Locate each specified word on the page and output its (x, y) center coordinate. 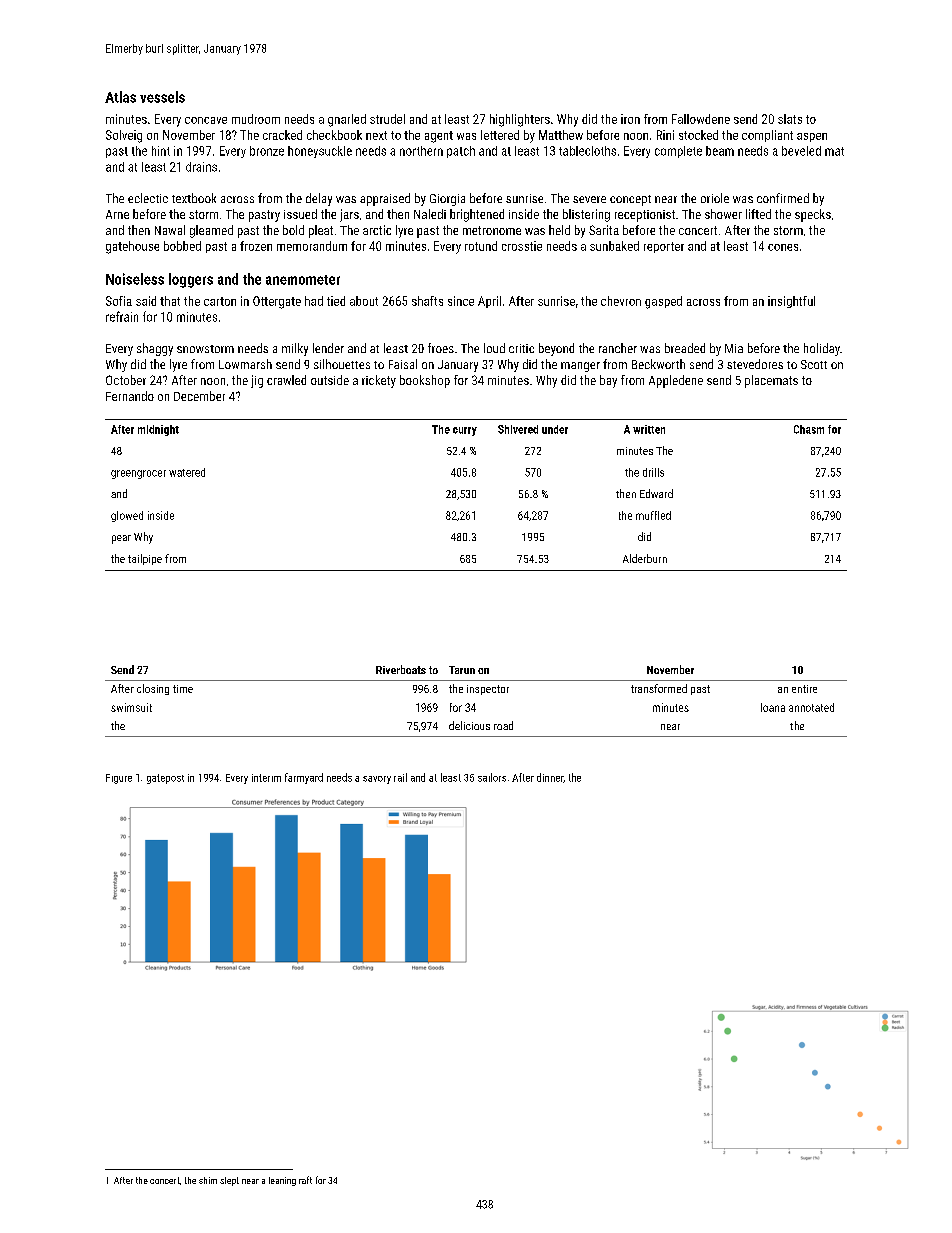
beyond (556, 349)
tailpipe (145, 559)
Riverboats (401, 669)
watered (187, 472)
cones (783, 247)
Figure (119, 779)
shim (208, 1180)
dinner (550, 777)
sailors (492, 777)
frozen (256, 246)
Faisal (403, 364)
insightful (791, 302)
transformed (659, 688)
